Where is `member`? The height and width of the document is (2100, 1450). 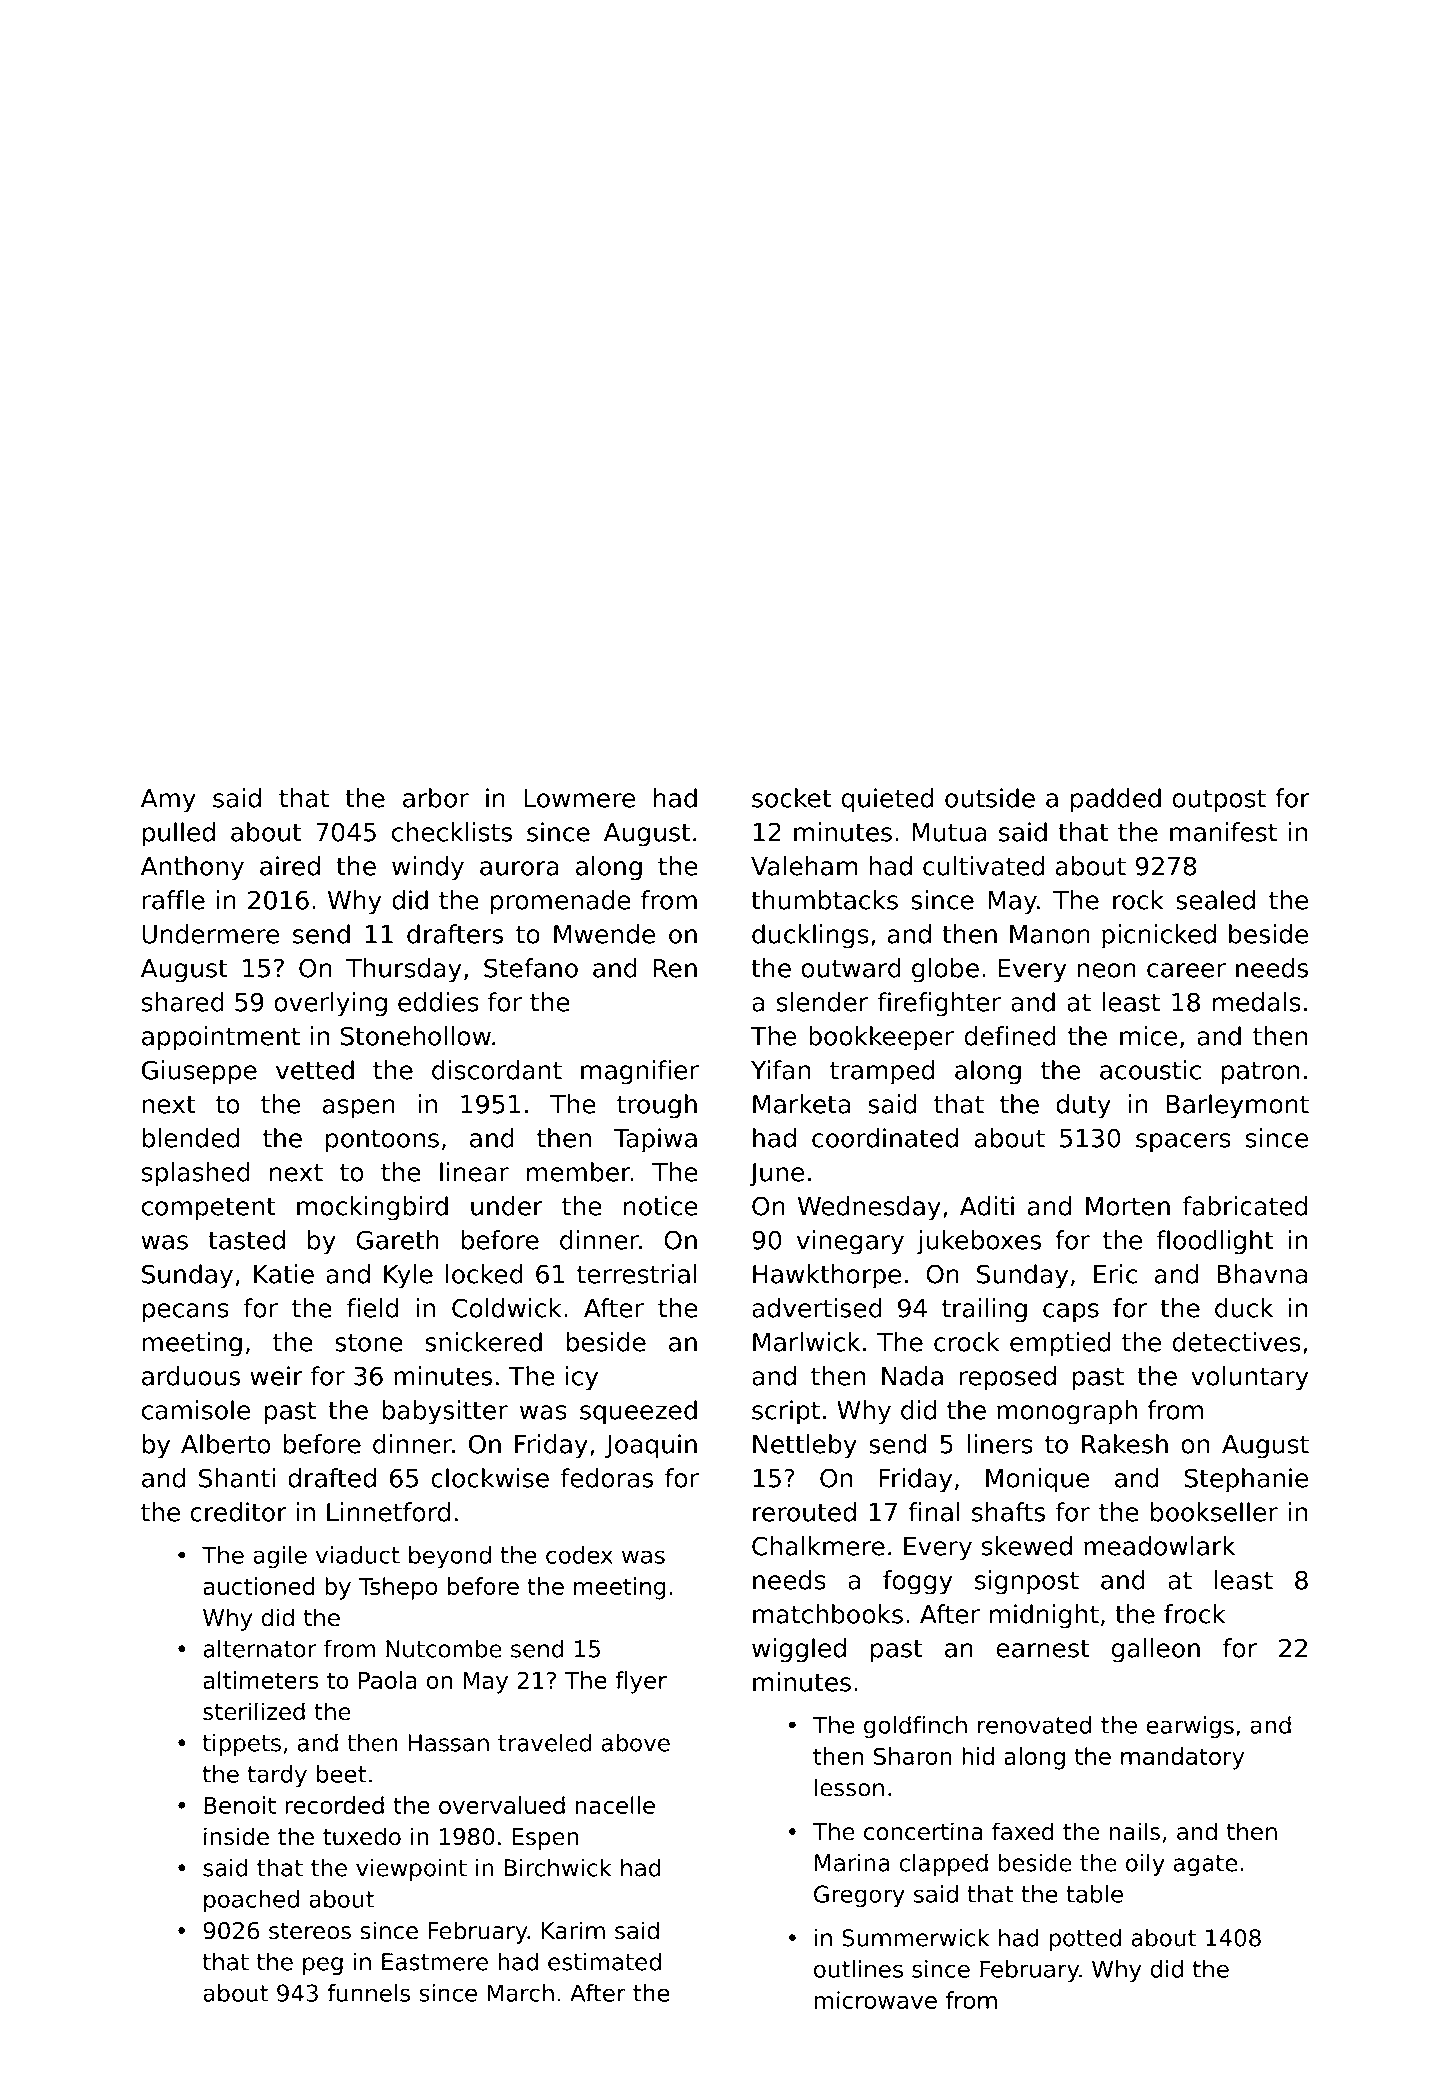
member is located at coordinates (579, 1172).
